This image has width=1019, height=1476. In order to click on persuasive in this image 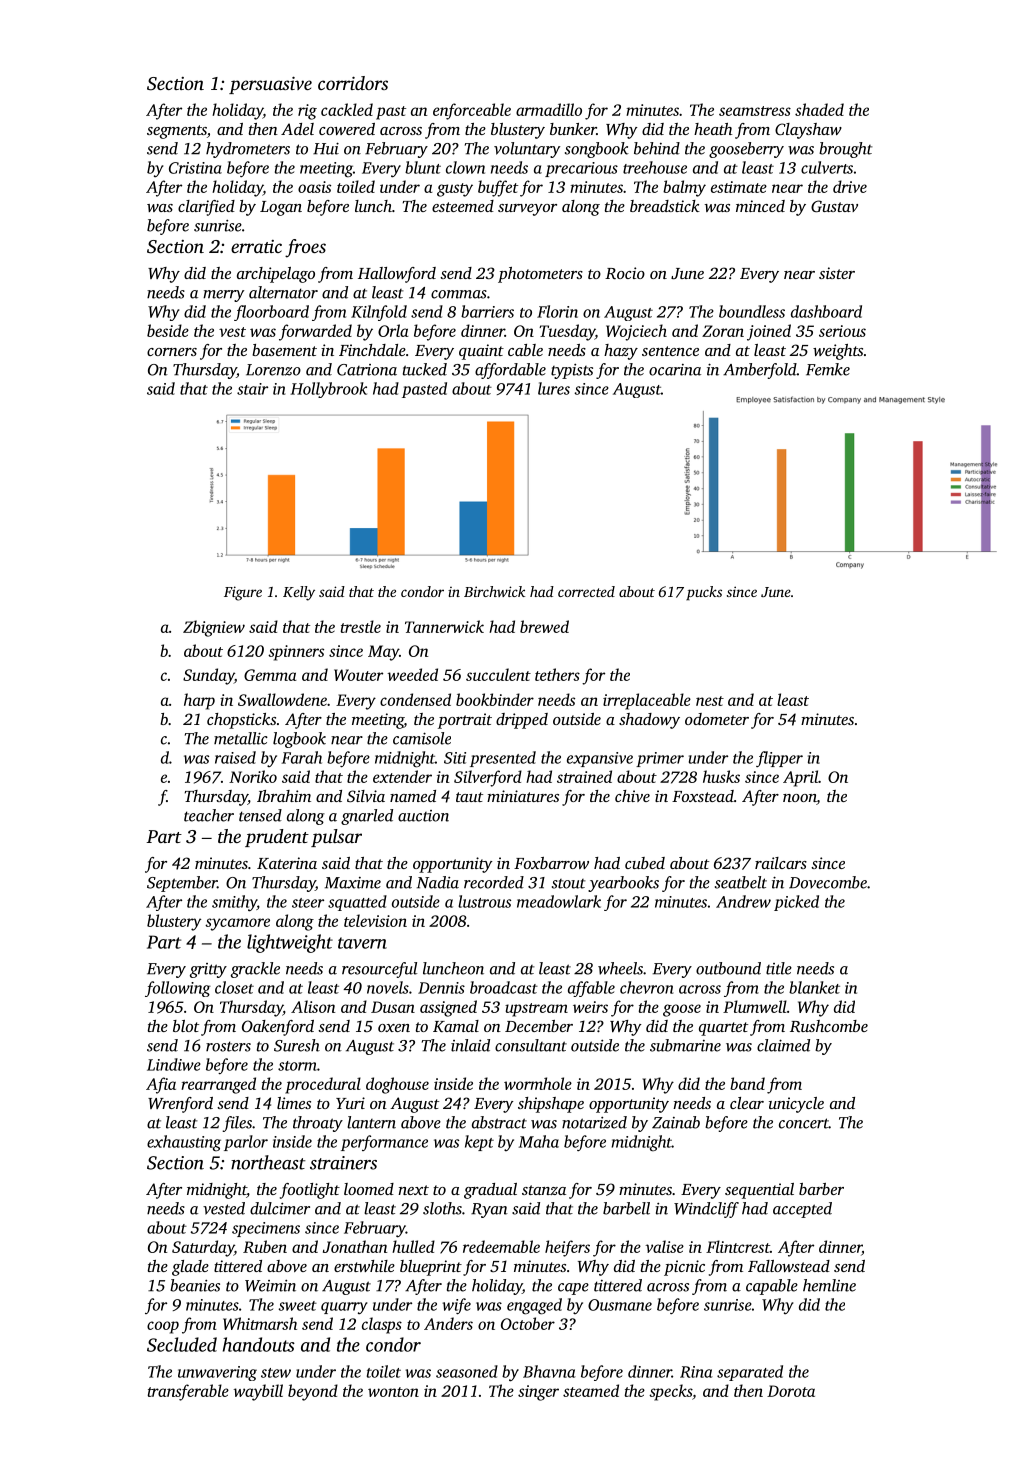, I will do `click(270, 85)`.
